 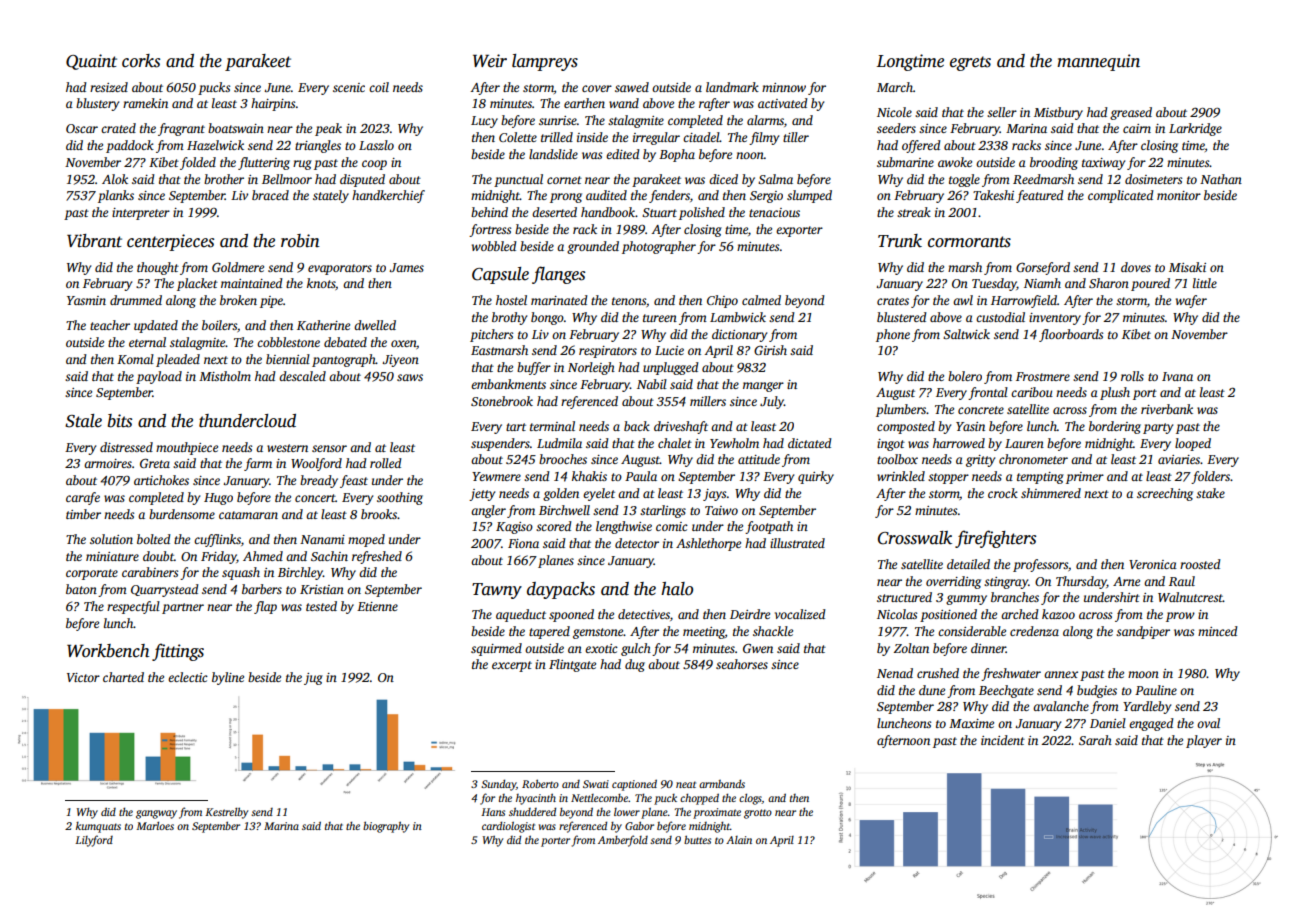 What do you see at coordinates (915, 538) in the page?
I see `Crosswalk` at bounding box center [915, 538].
